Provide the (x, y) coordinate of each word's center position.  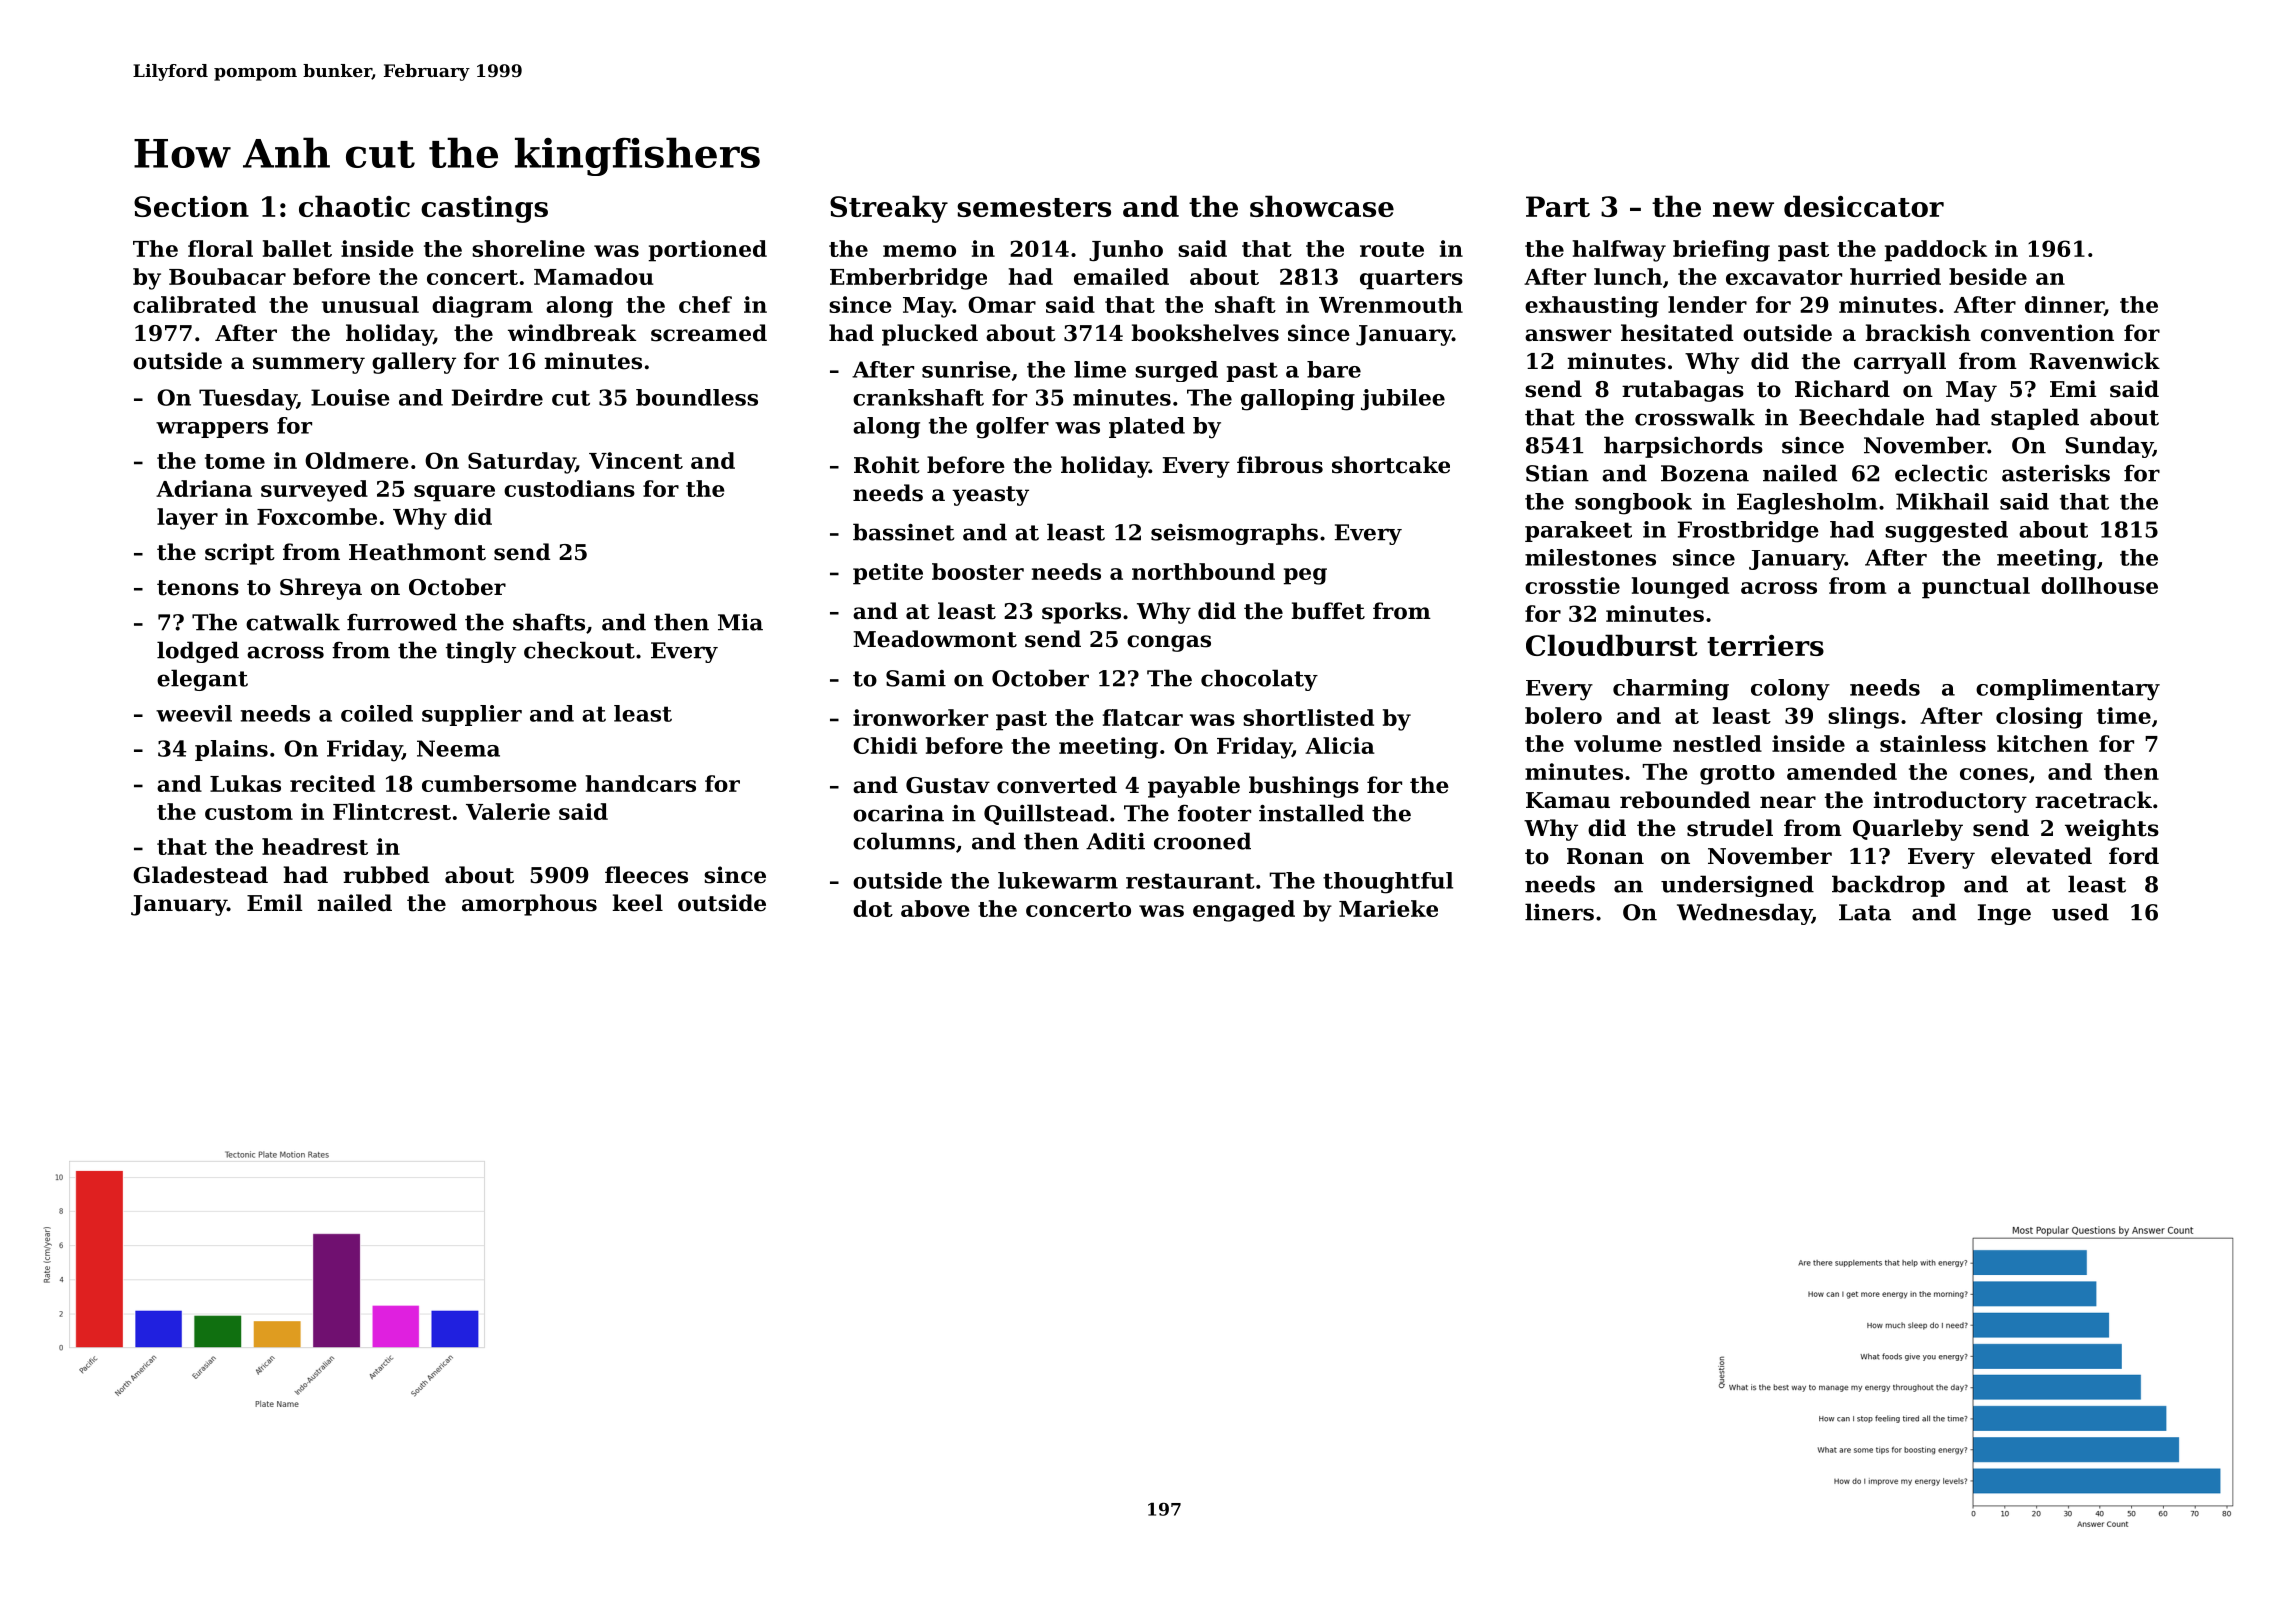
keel (637, 903)
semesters (1034, 207)
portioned (707, 251)
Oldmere (357, 460)
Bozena (1705, 473)
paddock (1935, 251)
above (935, 908)
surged (1176, 371)
